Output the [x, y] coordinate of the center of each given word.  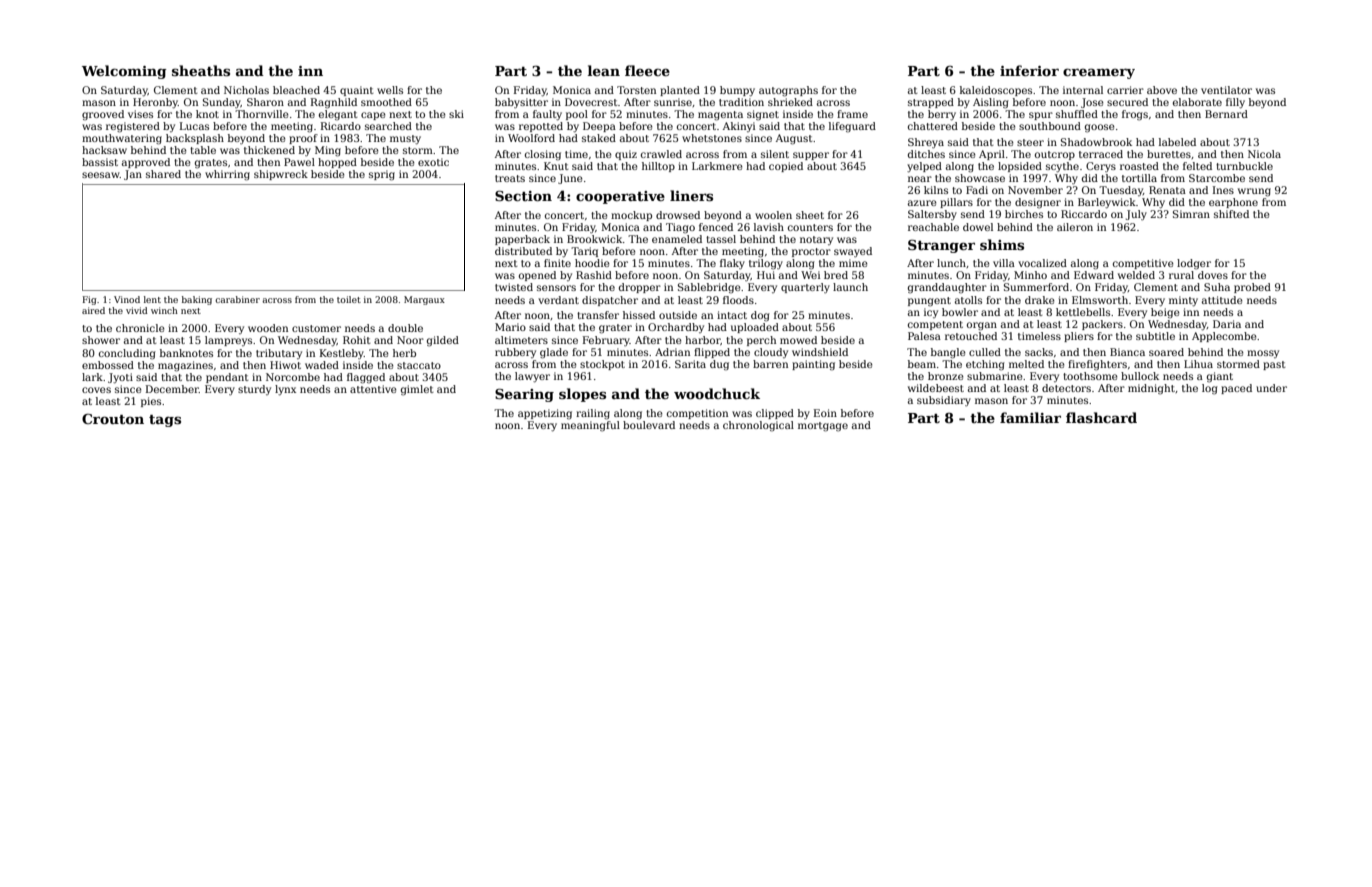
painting [813, 365]
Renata [1167, 190]
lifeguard [852, 127]
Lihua [1198, 364]
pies [151, 402]
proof [303, 139]
